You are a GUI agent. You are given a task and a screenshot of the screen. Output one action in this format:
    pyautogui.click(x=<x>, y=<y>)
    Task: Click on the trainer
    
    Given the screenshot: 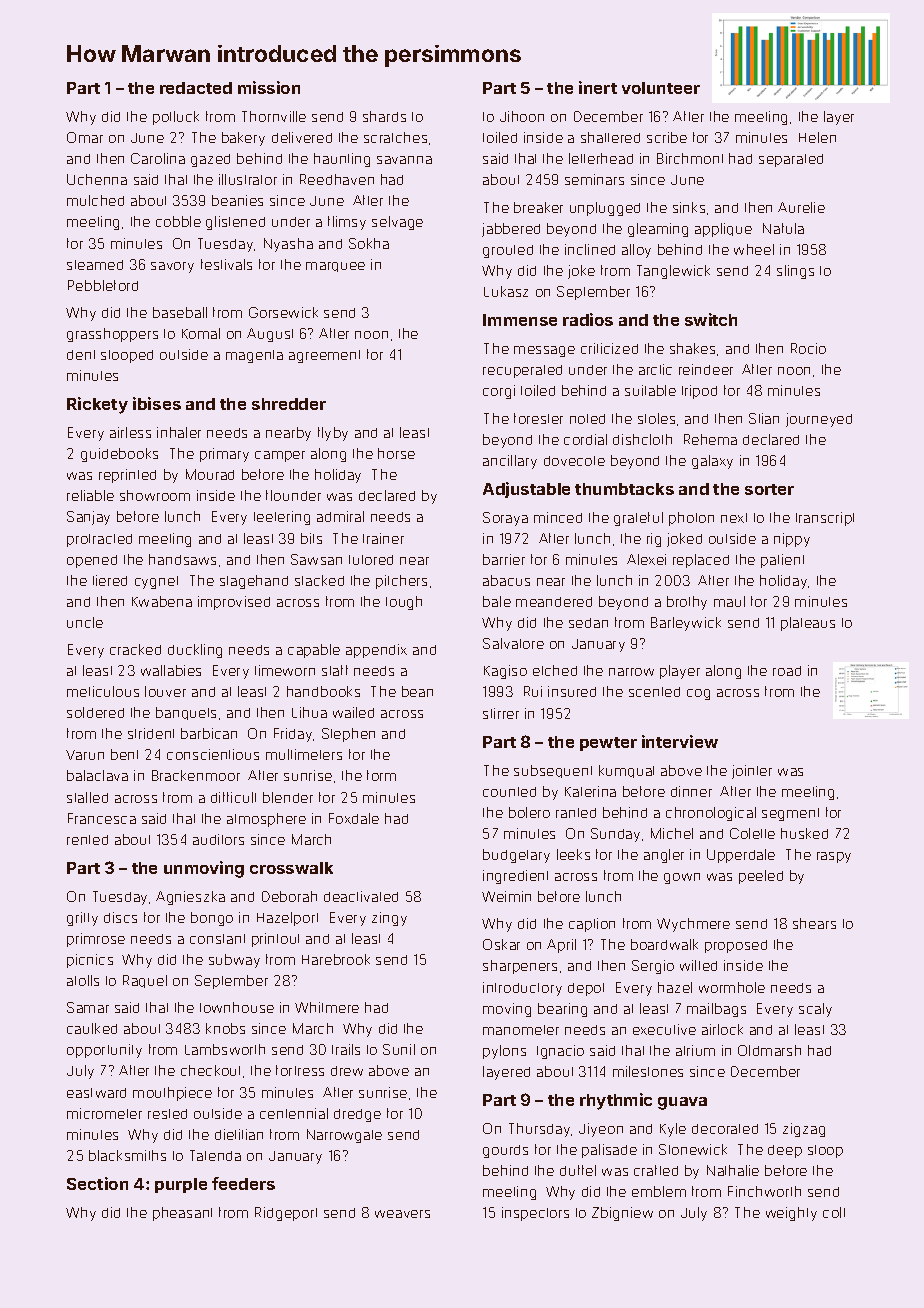 What is the action you would take?
    pyautogui.click(x=383, y=538)
